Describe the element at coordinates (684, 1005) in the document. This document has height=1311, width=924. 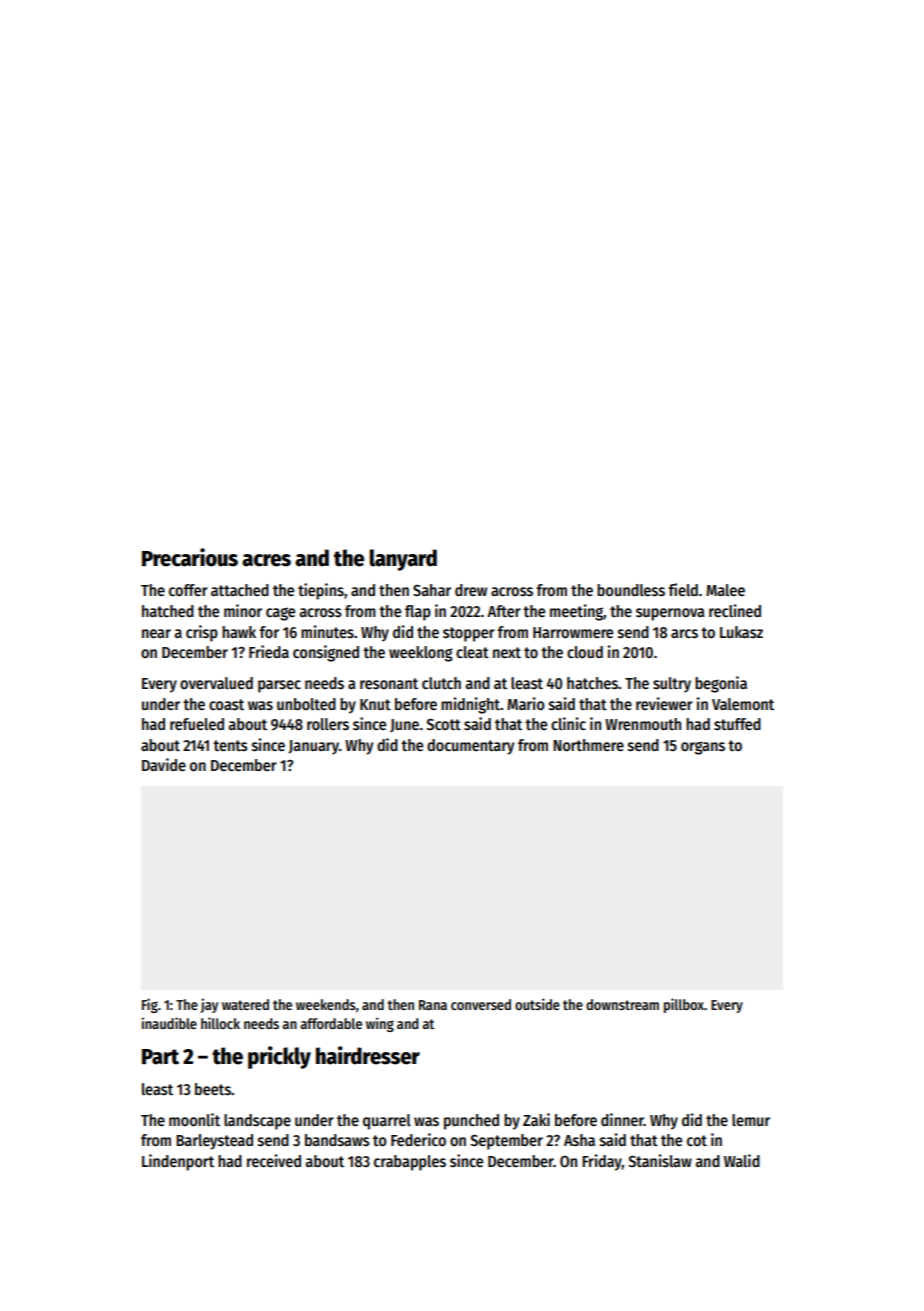
I see `pillbox` at that location.
